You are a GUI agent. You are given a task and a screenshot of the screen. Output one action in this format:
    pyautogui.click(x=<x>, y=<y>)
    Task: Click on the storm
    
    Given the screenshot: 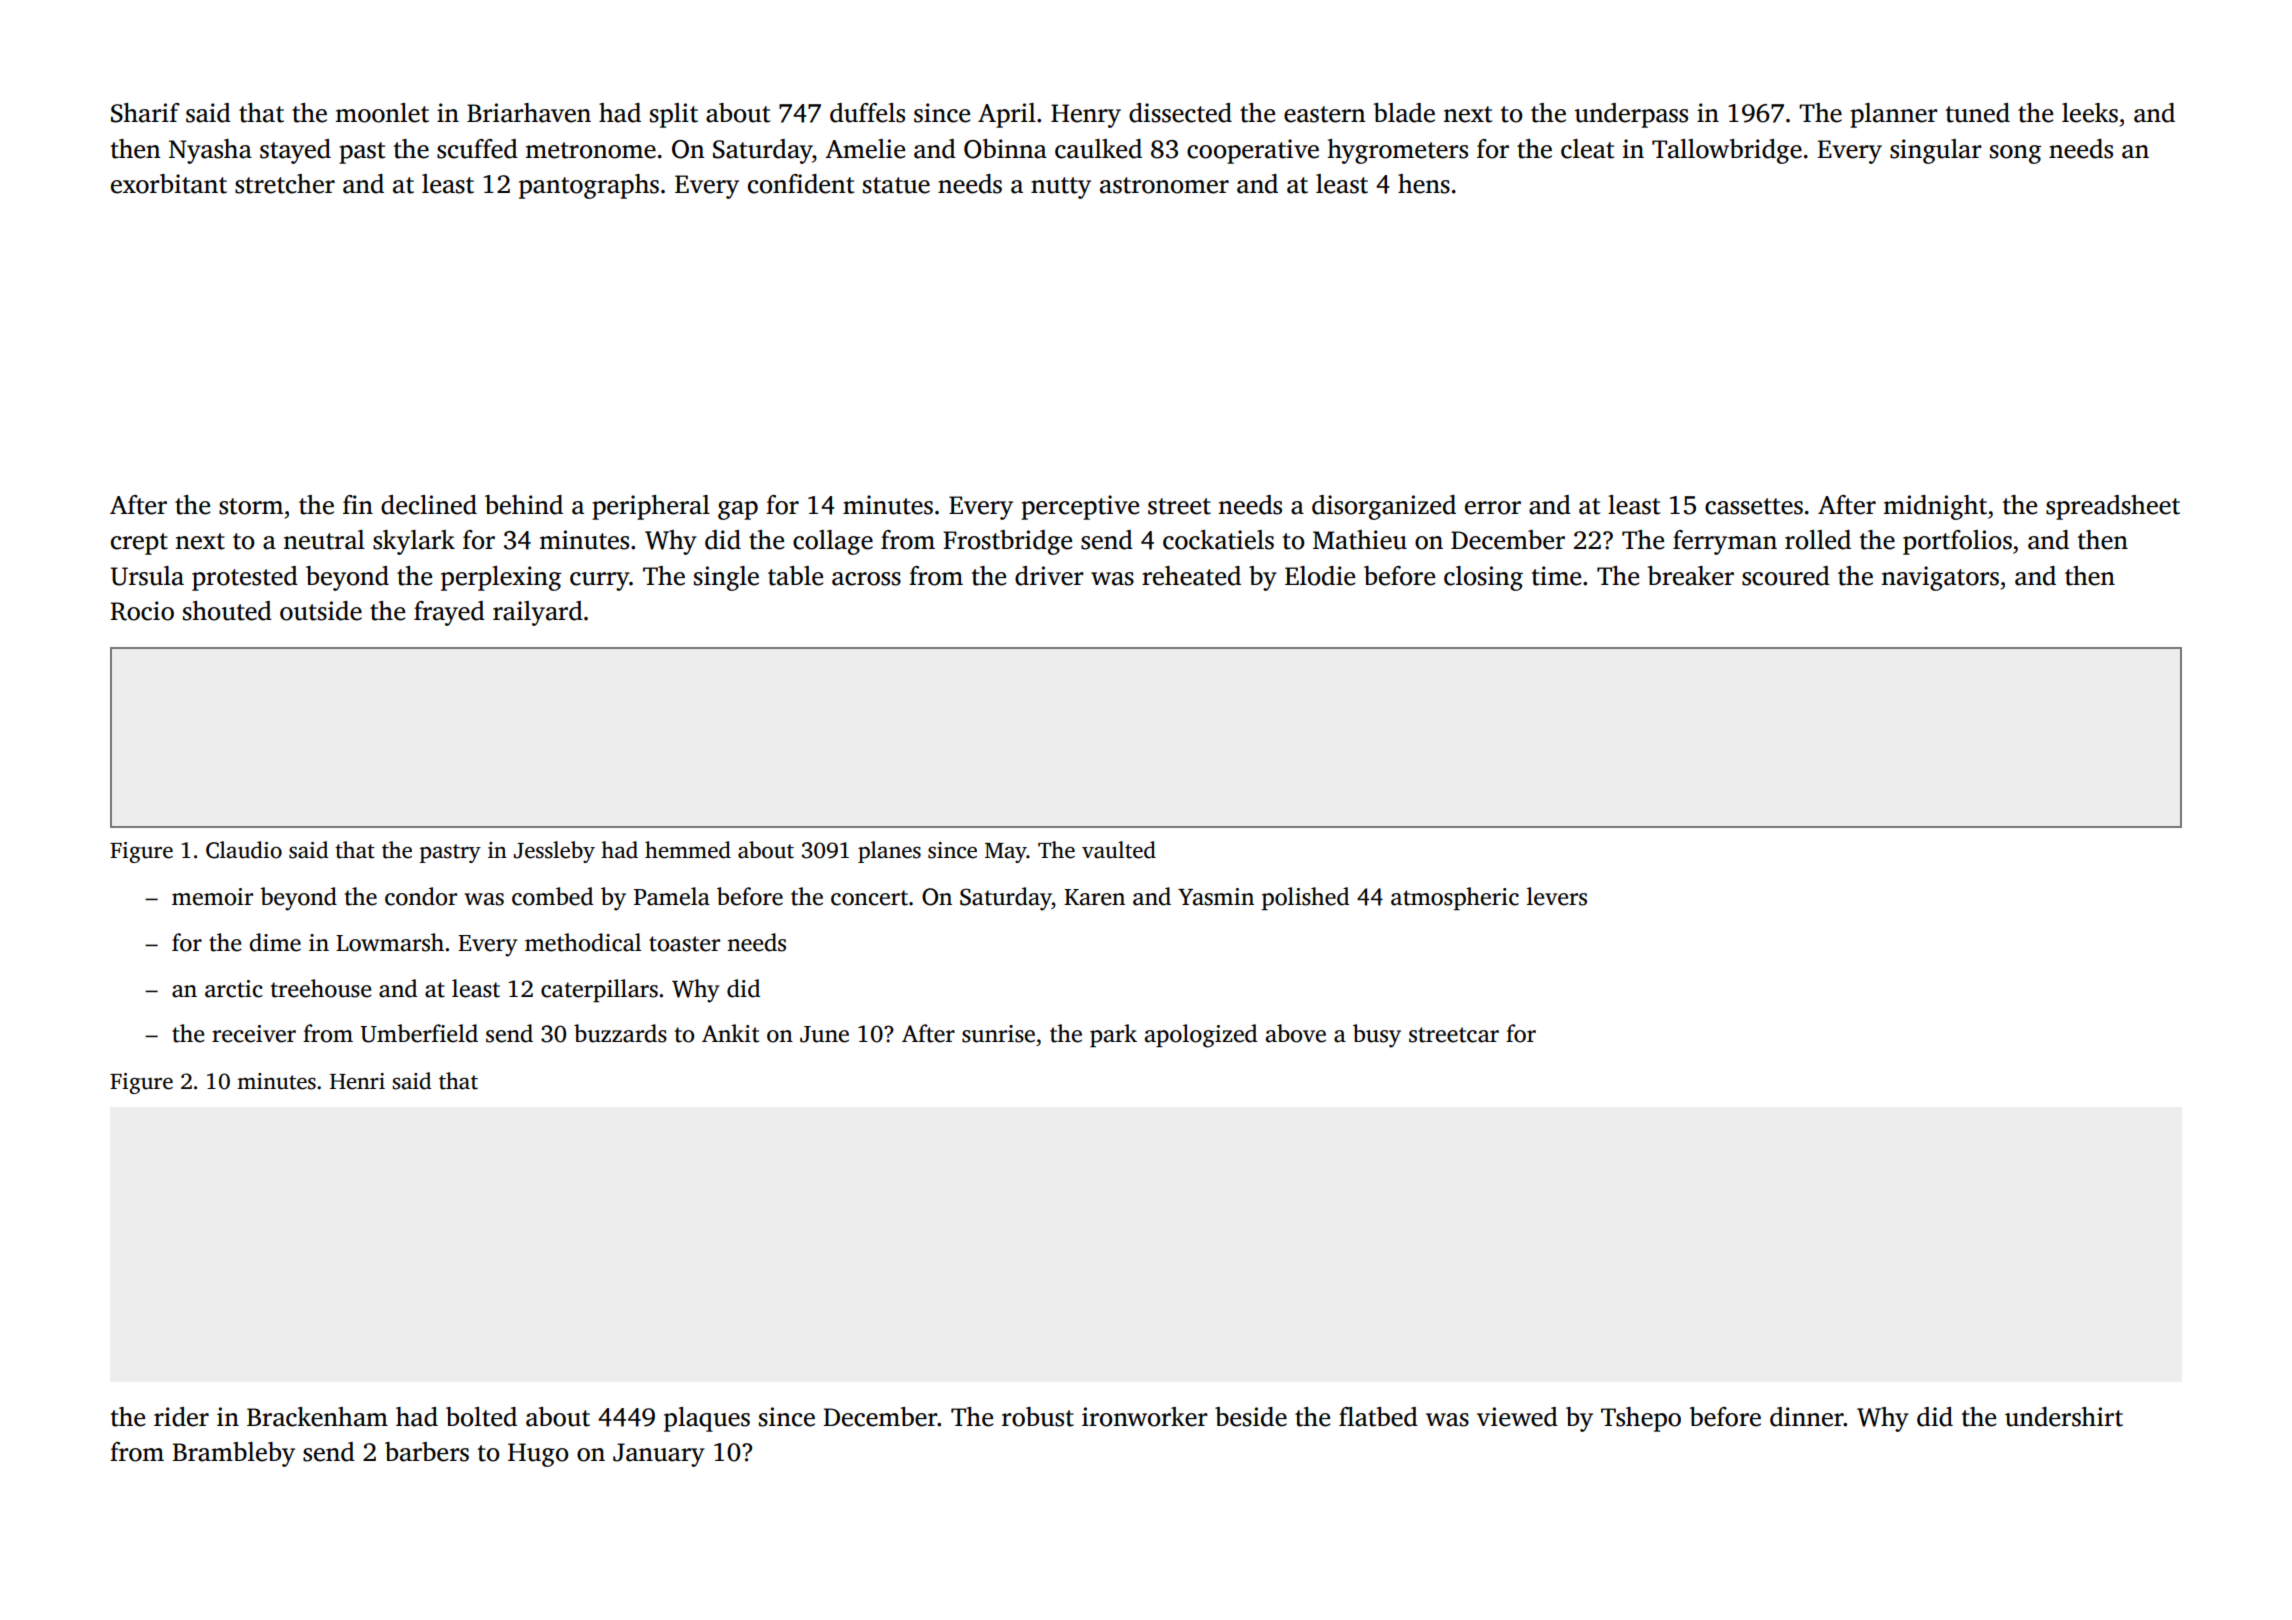 What is the action you would take?
    pyautogui.click(x=251, y=506)
